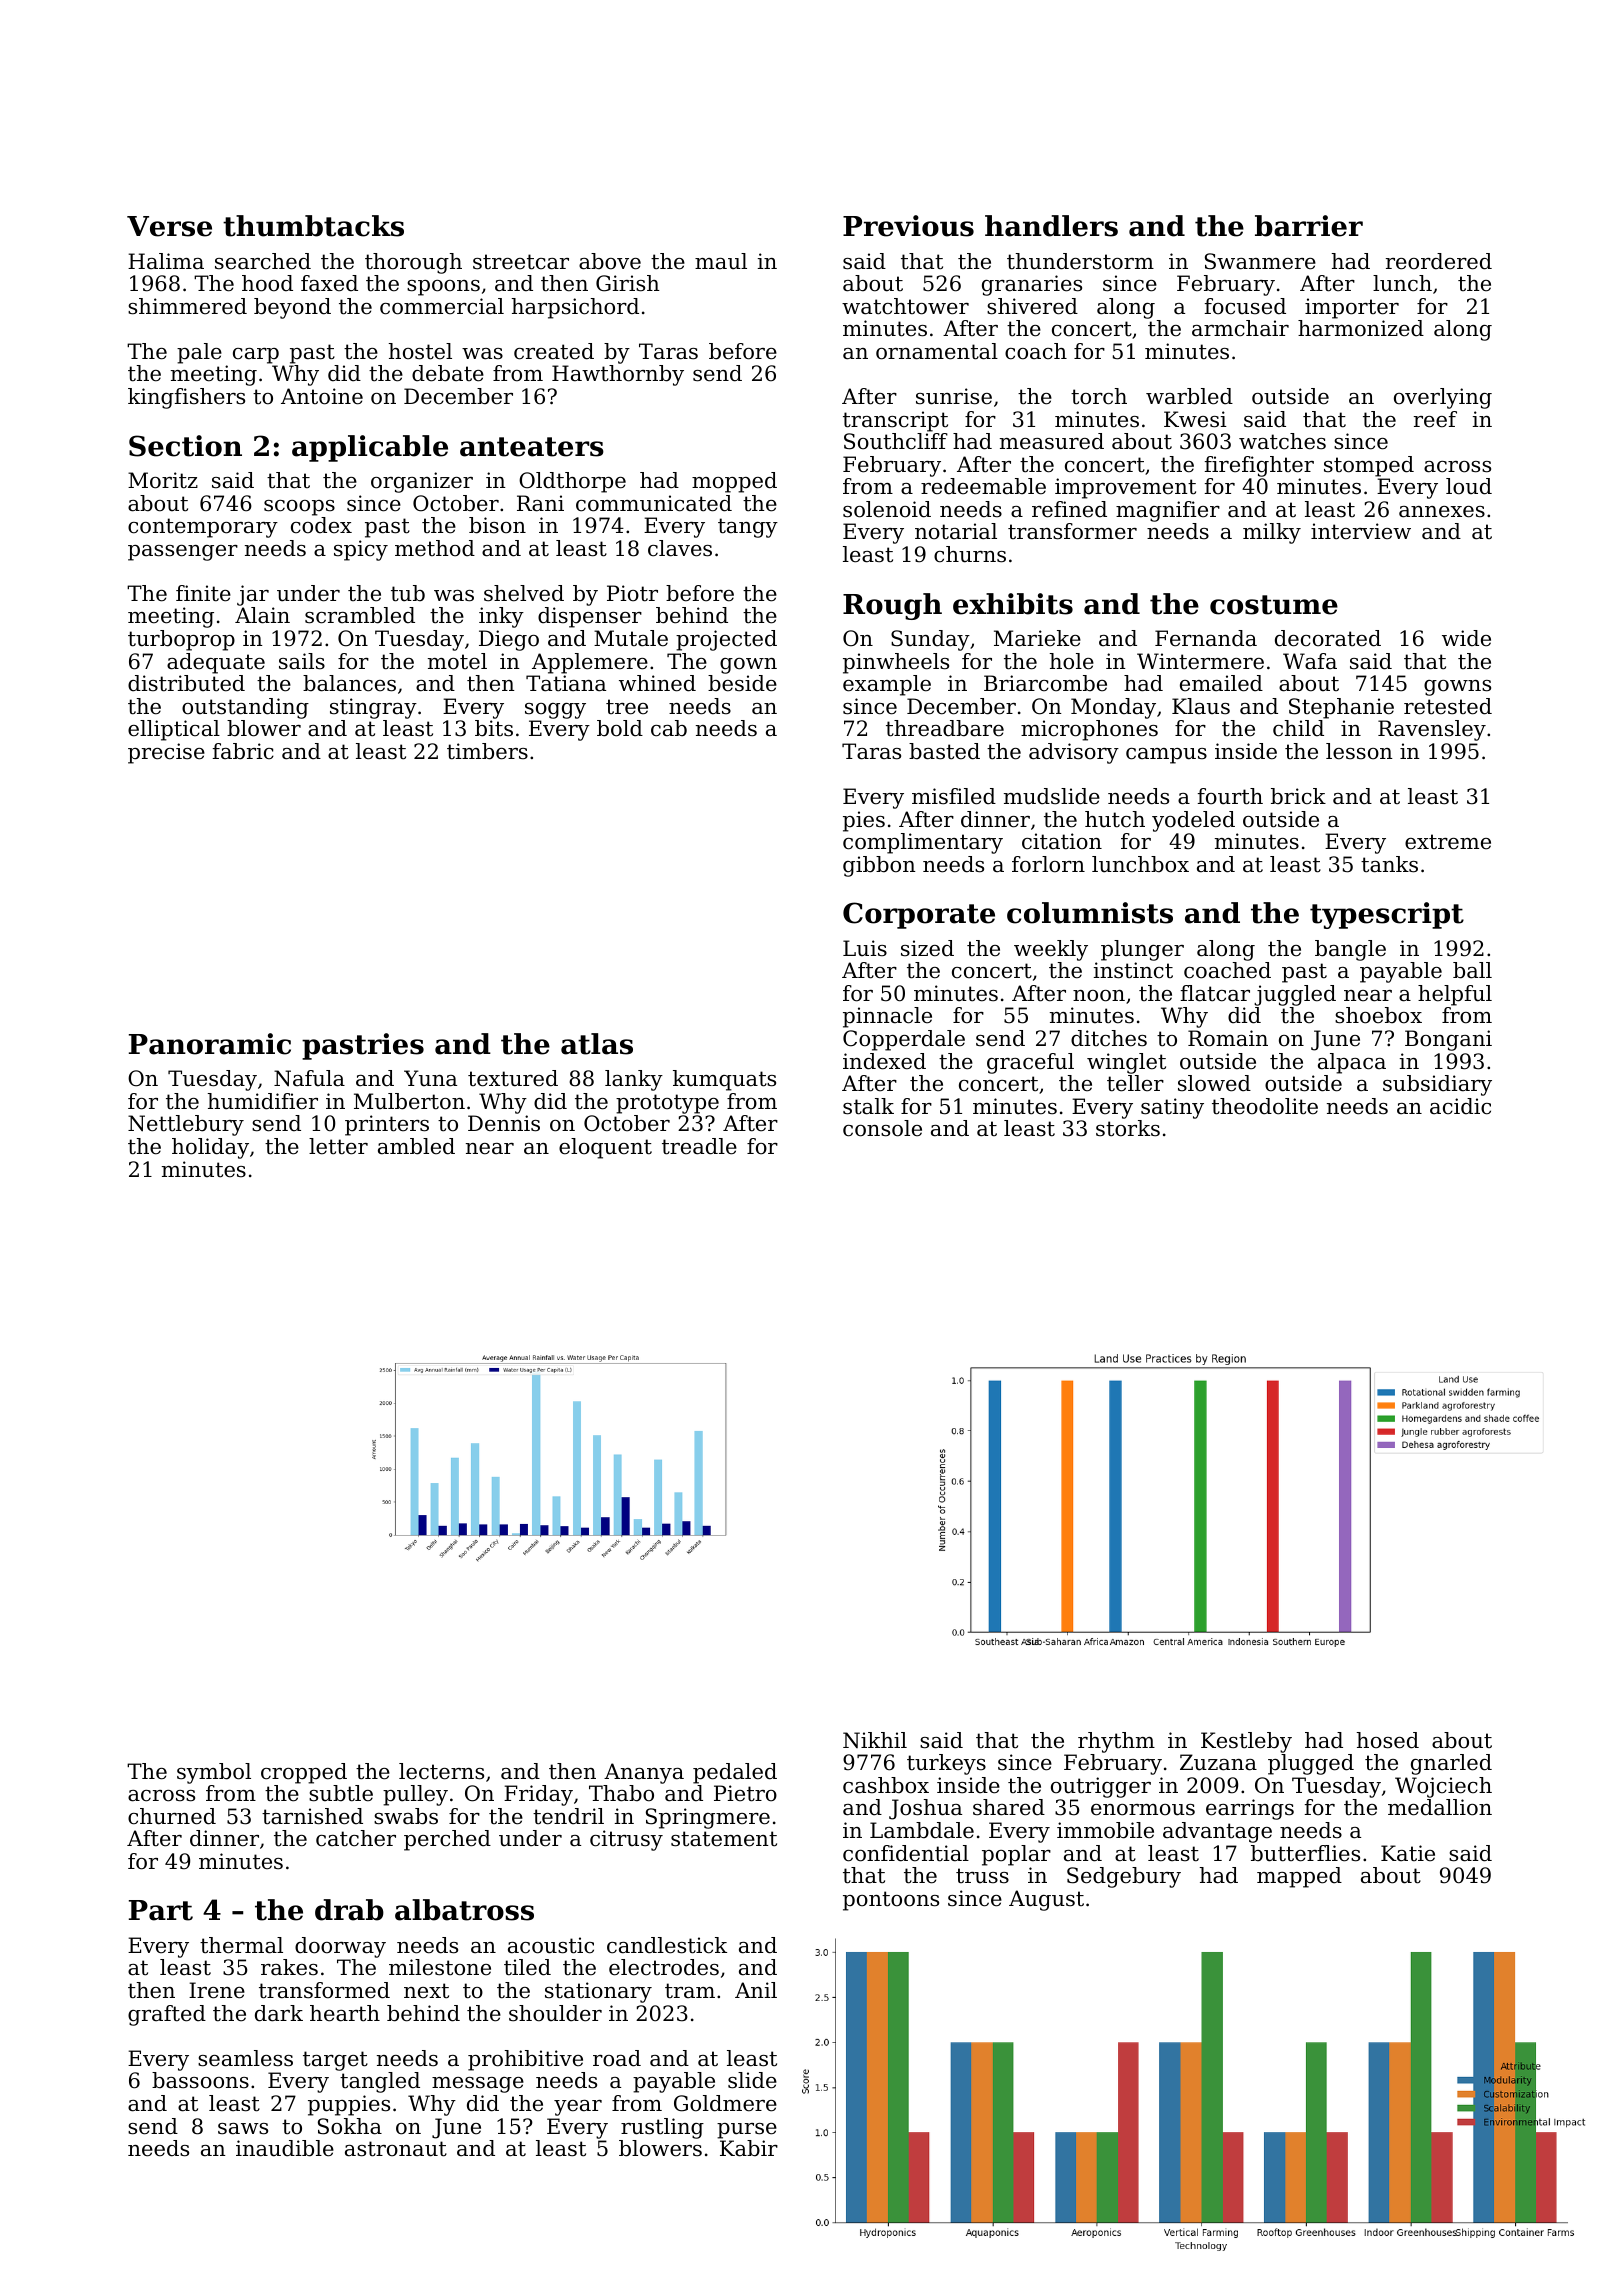  What do you see at coordinates (954, 396) in the document?
I see `sunrise` at bounding box center [954, 396].
